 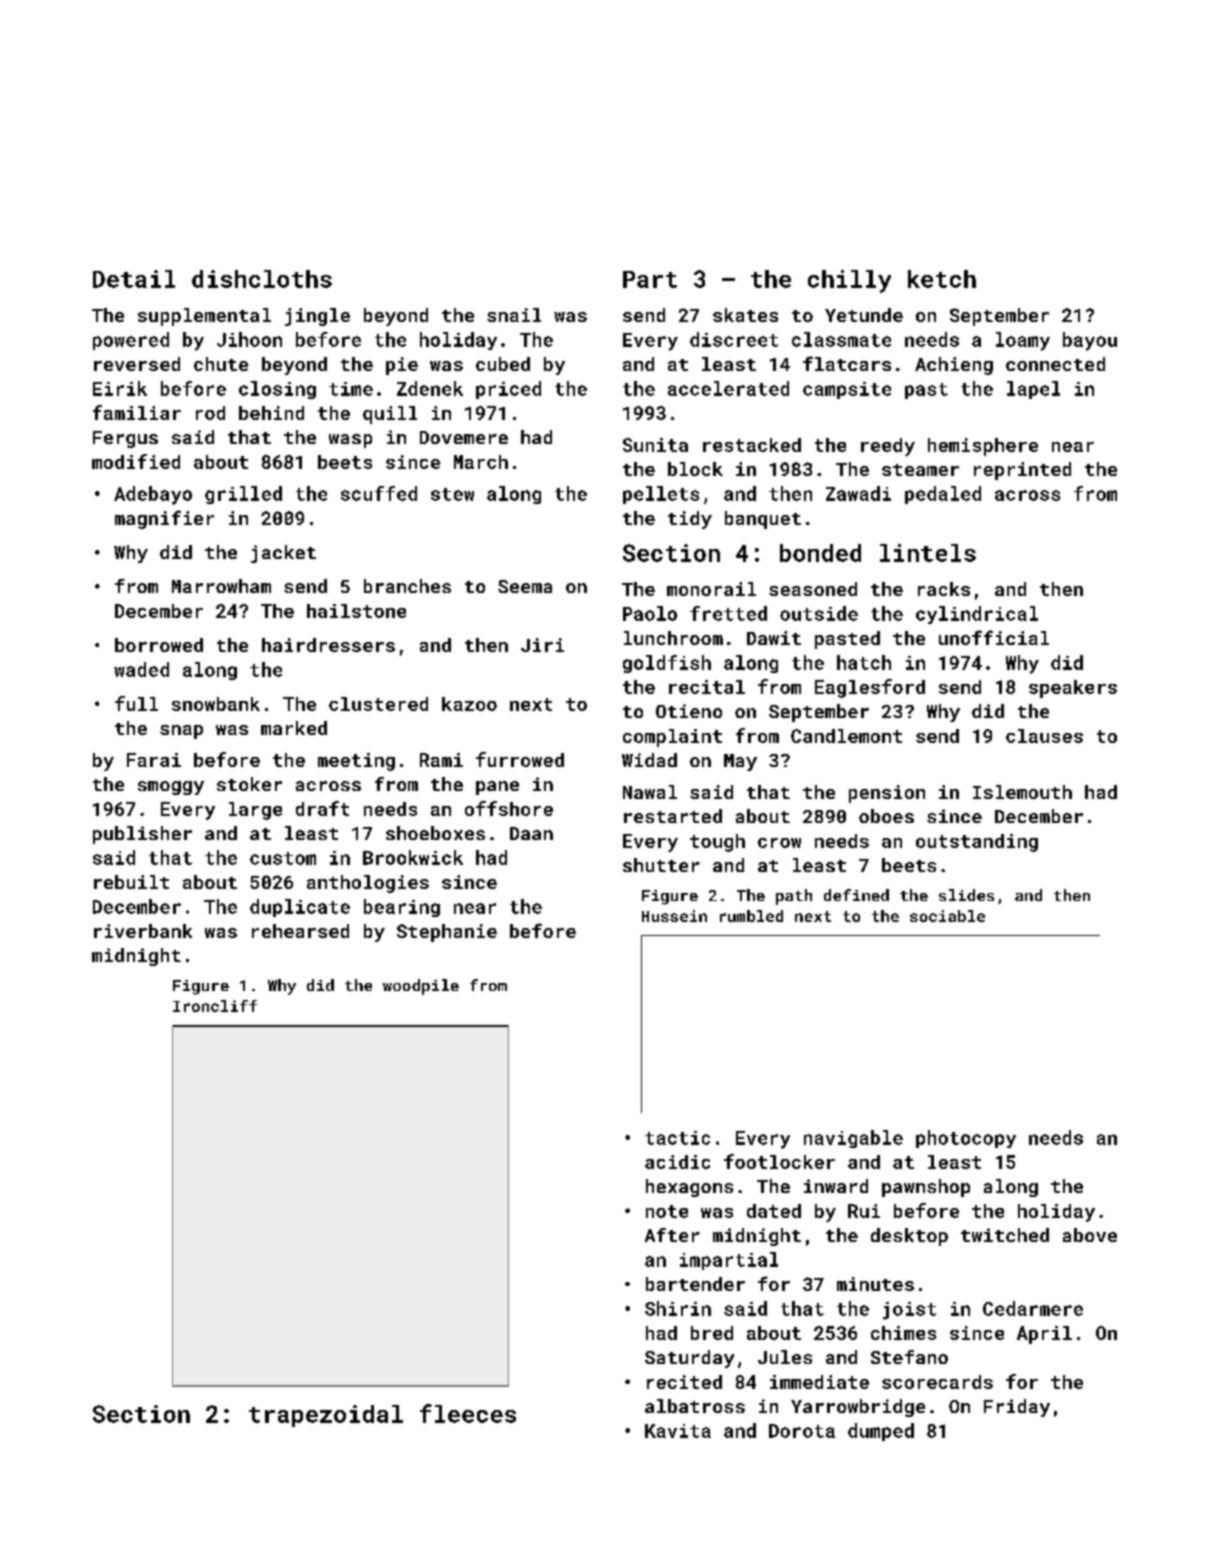 I want to click on jingle, so click(x=317, y=317).
